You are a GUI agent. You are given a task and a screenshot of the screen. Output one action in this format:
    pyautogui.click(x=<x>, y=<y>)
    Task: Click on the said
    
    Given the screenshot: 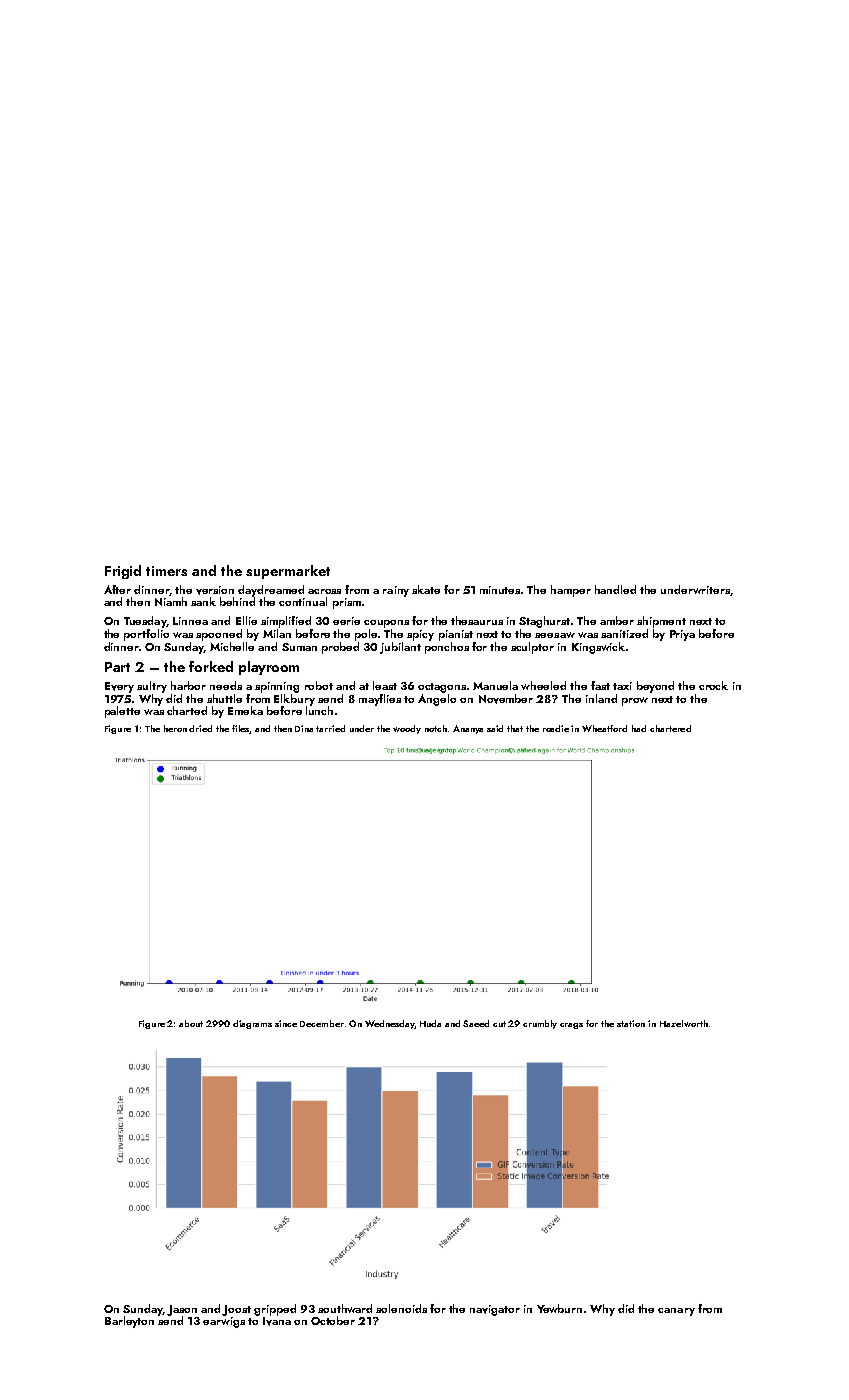 What is the action you would take?
    pyautogui.click(x=495, y=728)
